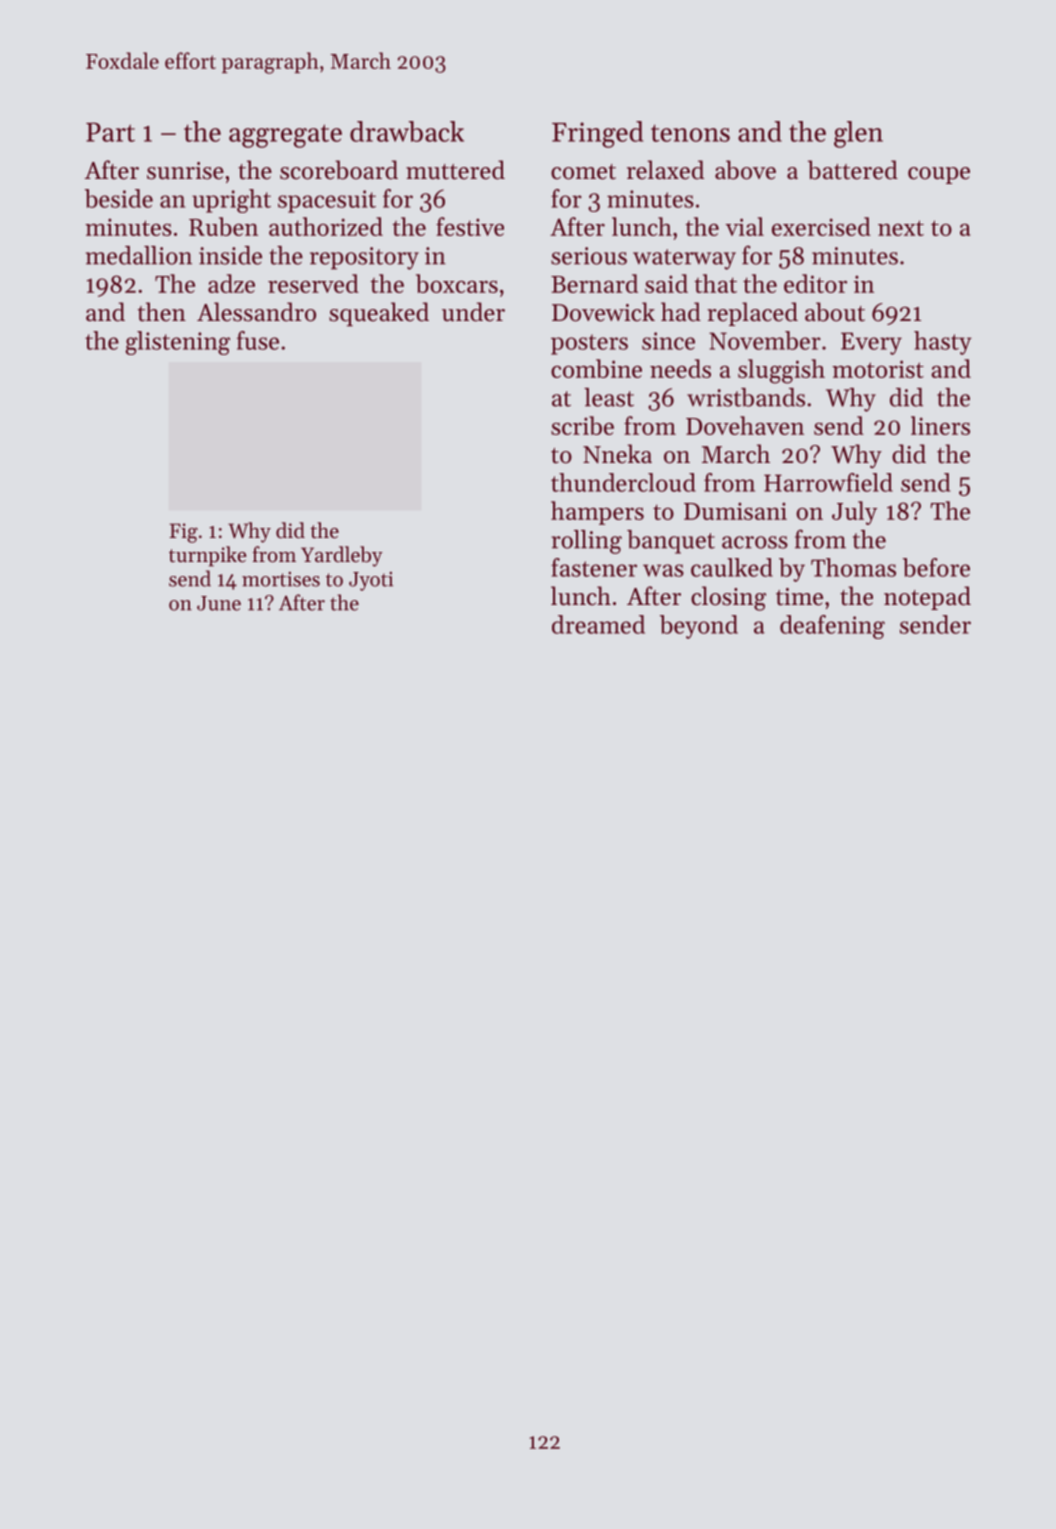  What do you see at coordinates (597, 134) in the document?
I see `Fringed` at bounding box center [597, 134].
